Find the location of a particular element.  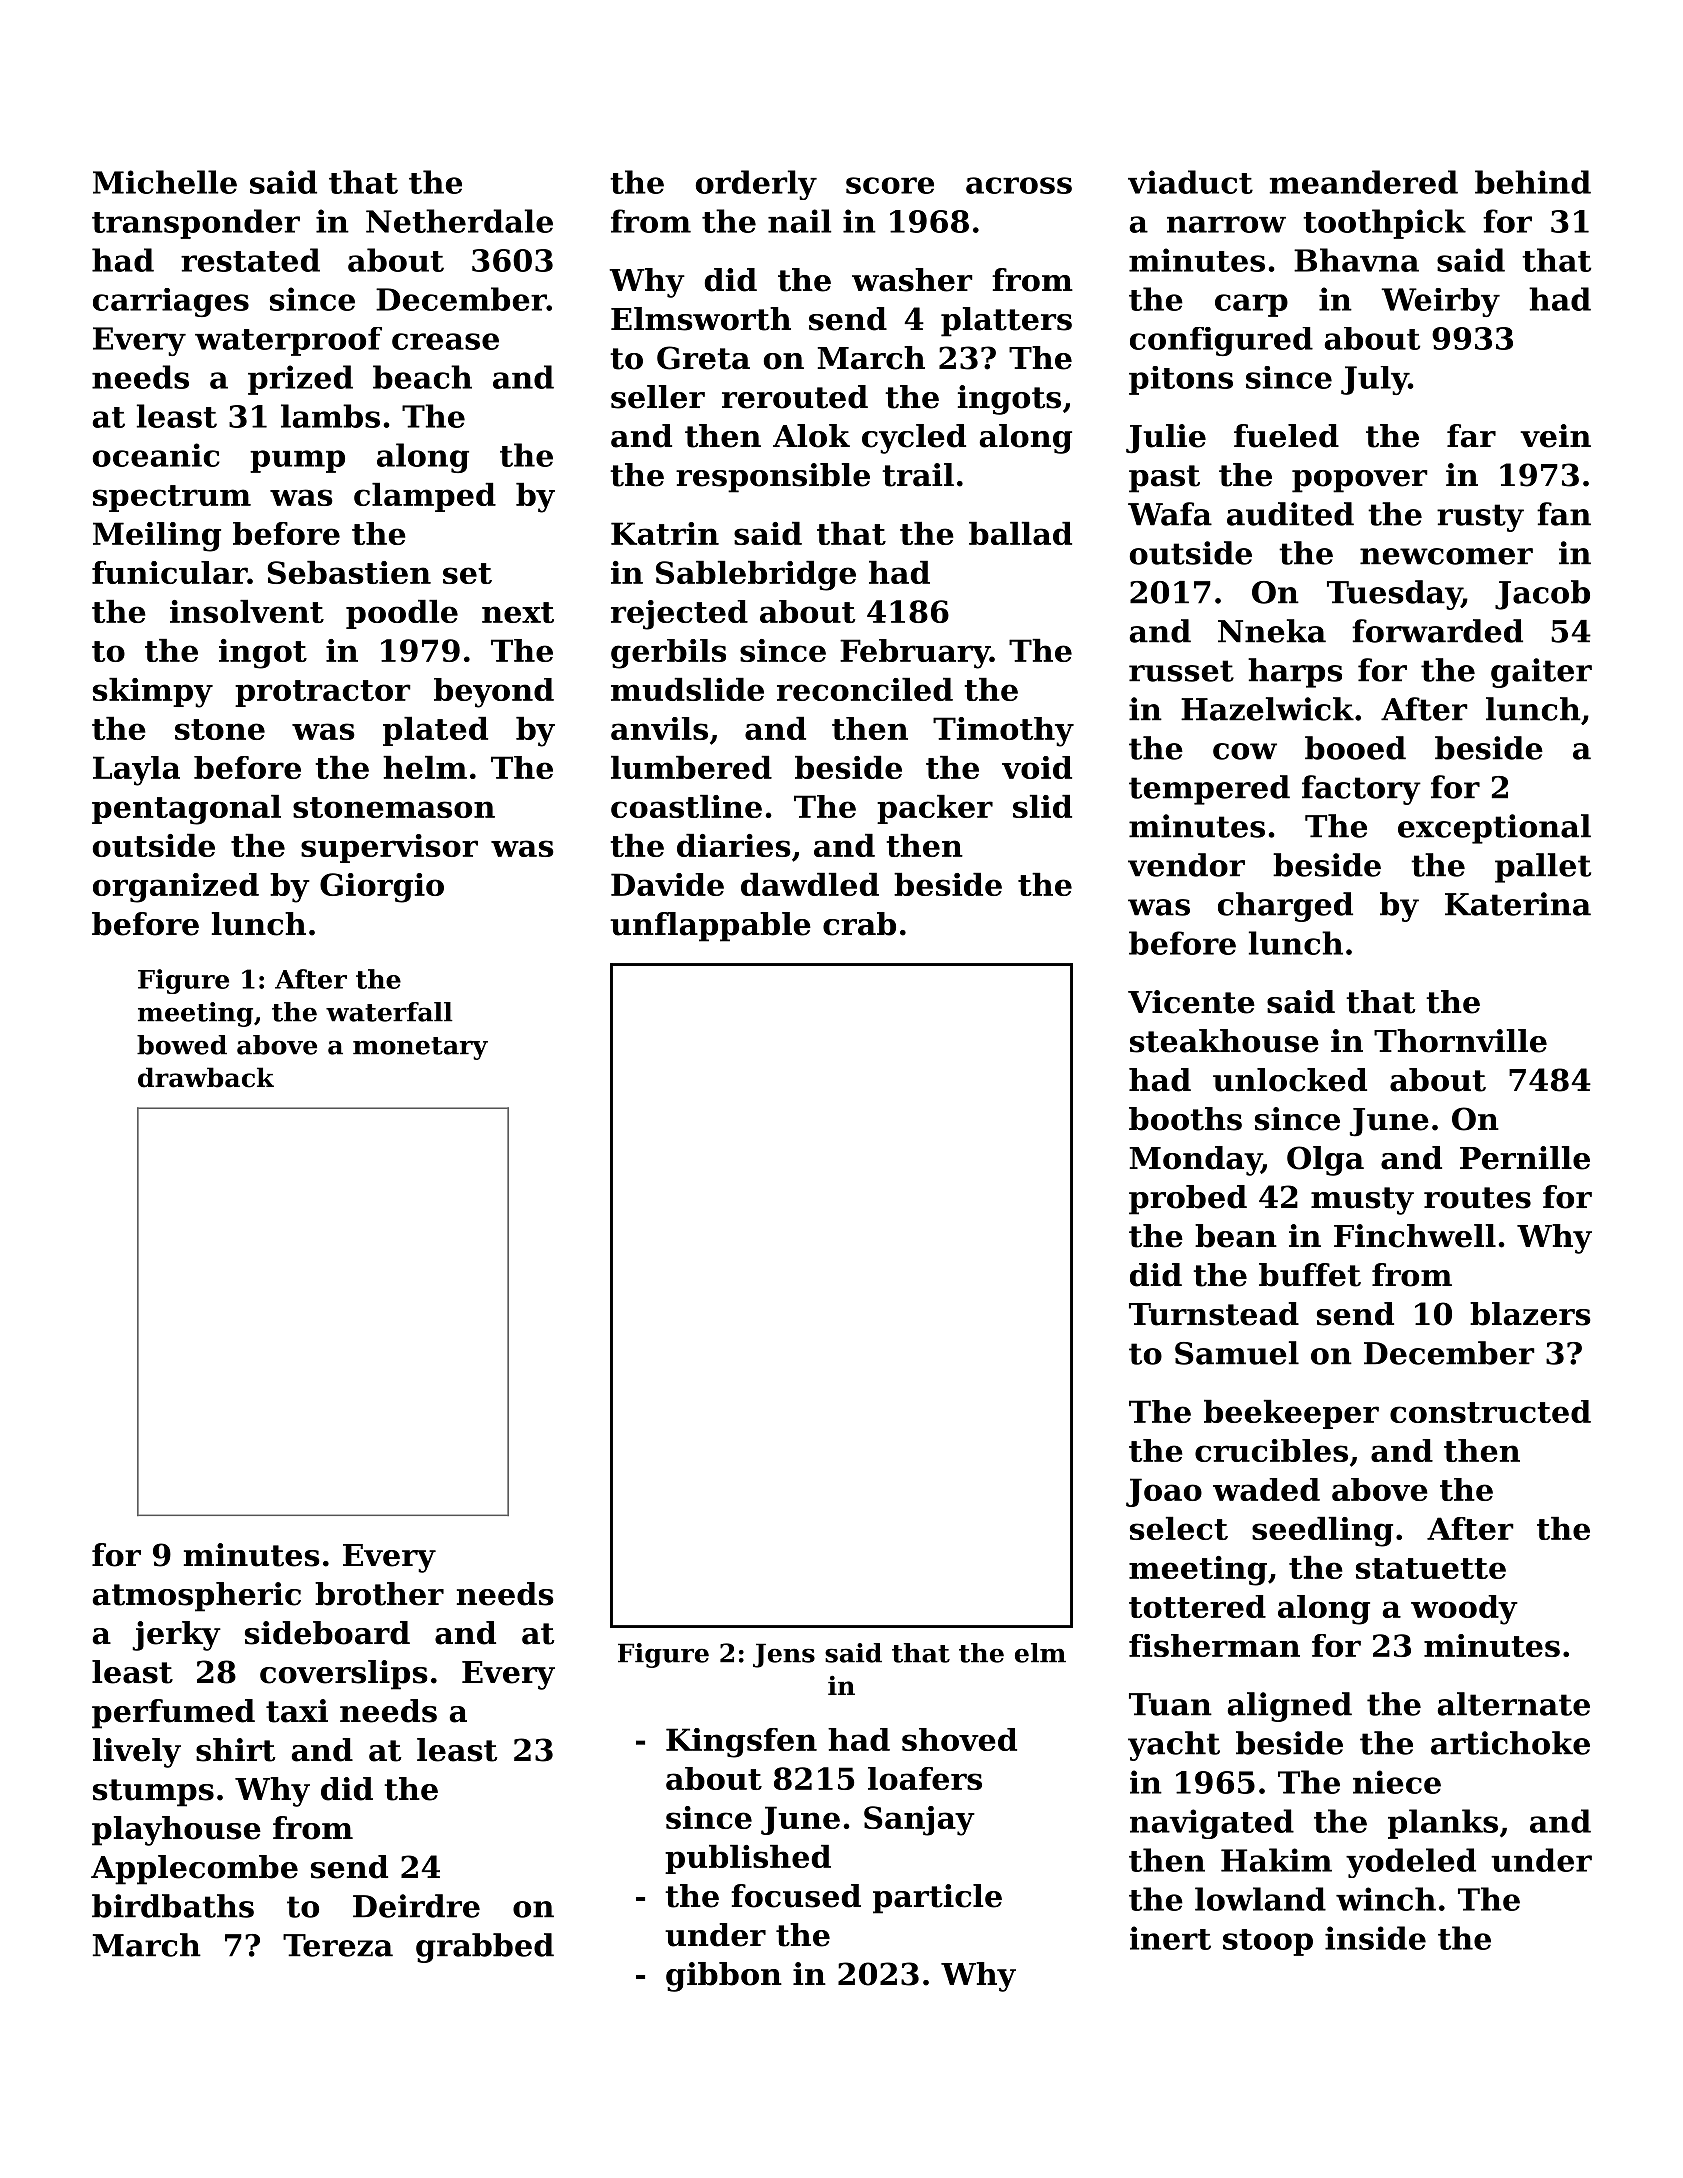

organized is located at coordinates (176, 888).
